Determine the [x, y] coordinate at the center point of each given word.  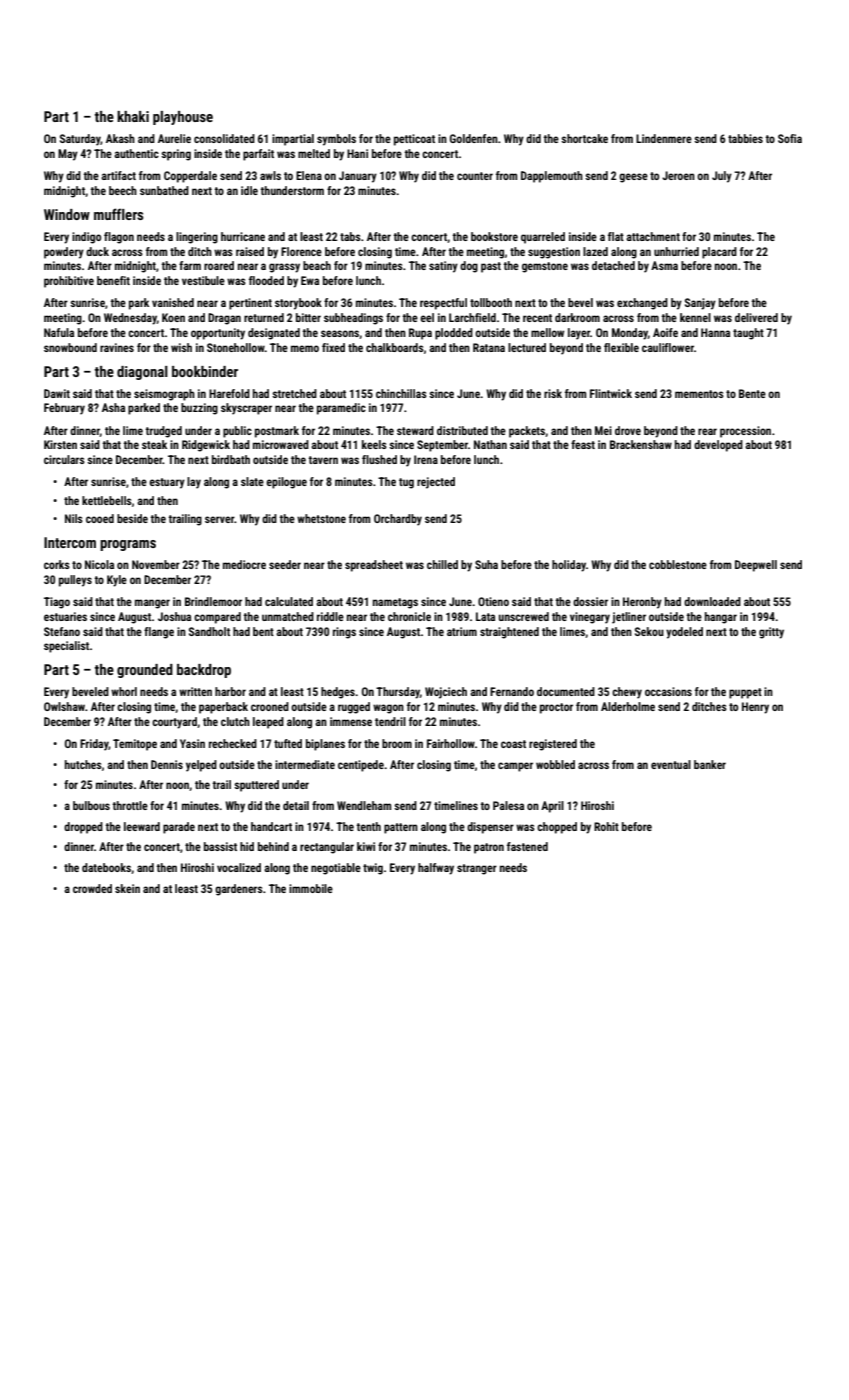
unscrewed [524, 616]
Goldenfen [474, 138]
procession [745, 432]
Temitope [135, 745]
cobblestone [678, 564]
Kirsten [60, 444]
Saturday [80, 140]
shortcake [584, 138]
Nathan [490, 444]
